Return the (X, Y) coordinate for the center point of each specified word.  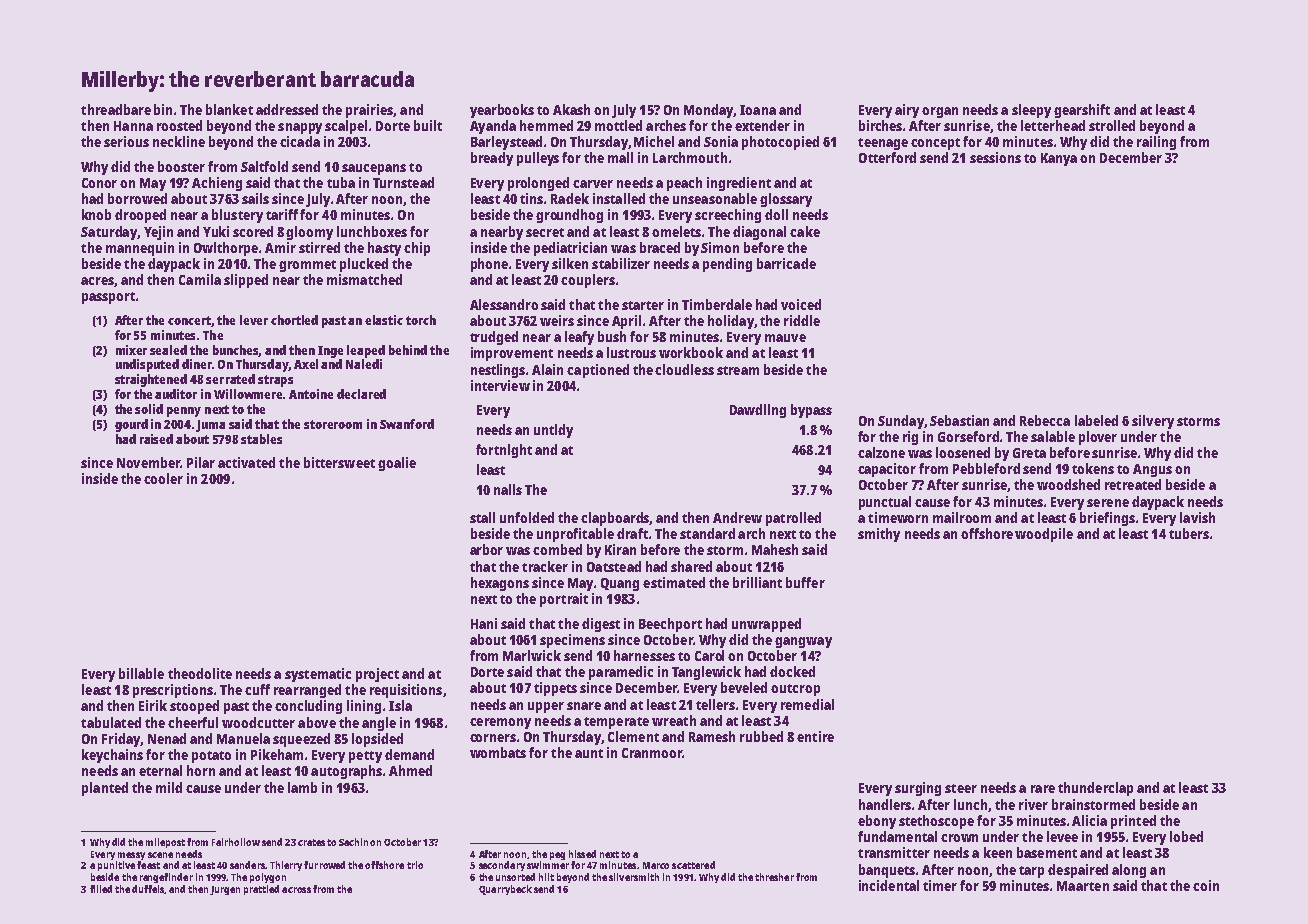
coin (1206, 885)
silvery (1153, 422)
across (296, 890)
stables (261, 439)
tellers (715, 704)
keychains (112, 756)
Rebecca (1045, 420)
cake (805, 231)
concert (190, 321)
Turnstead (403, 182)
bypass (811, 411)
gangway (803, 642)
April (626, 322)
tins (531, 198)
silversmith (634, 877)
